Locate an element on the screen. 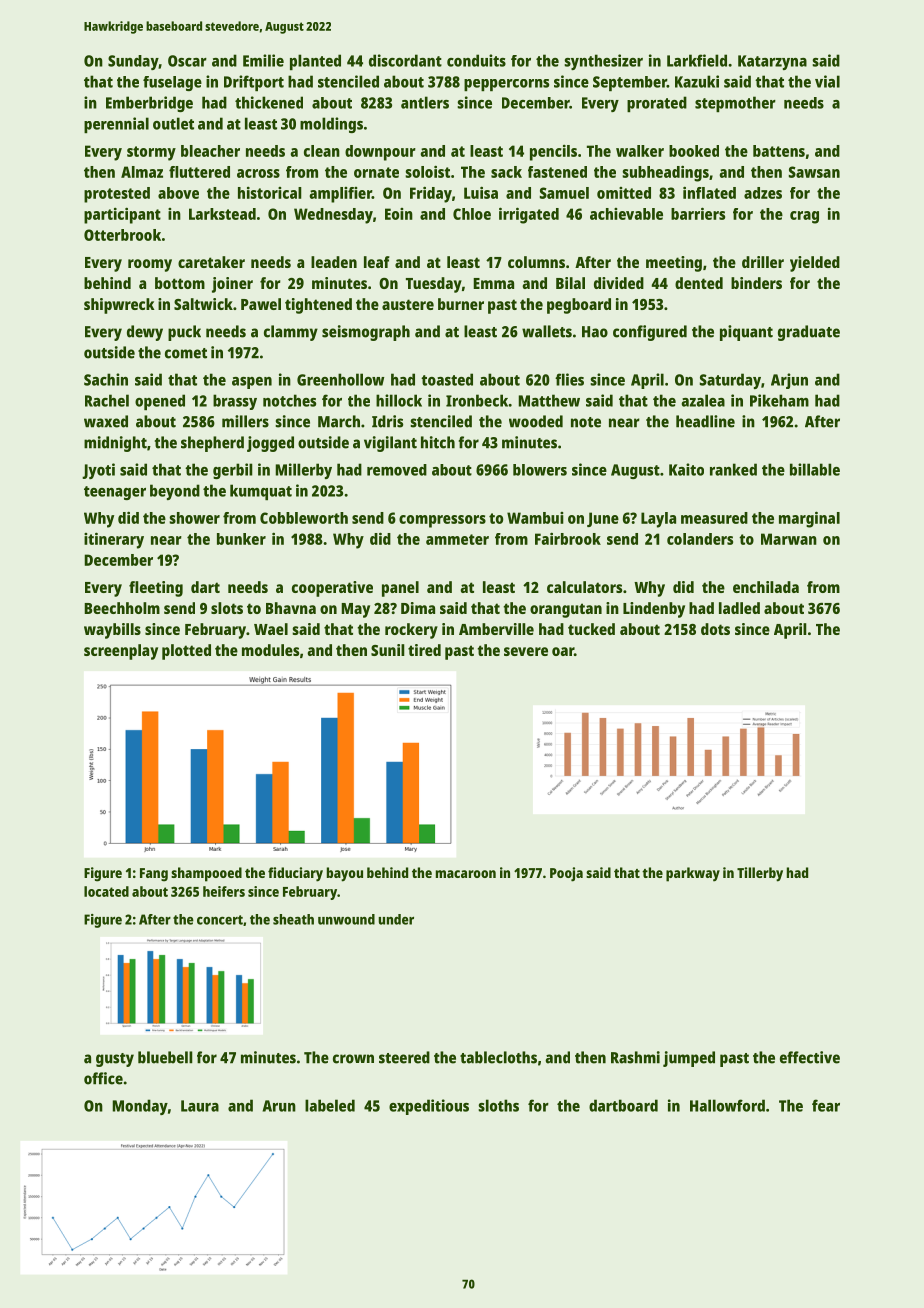  adzes is located at coordinates (763, 193).
